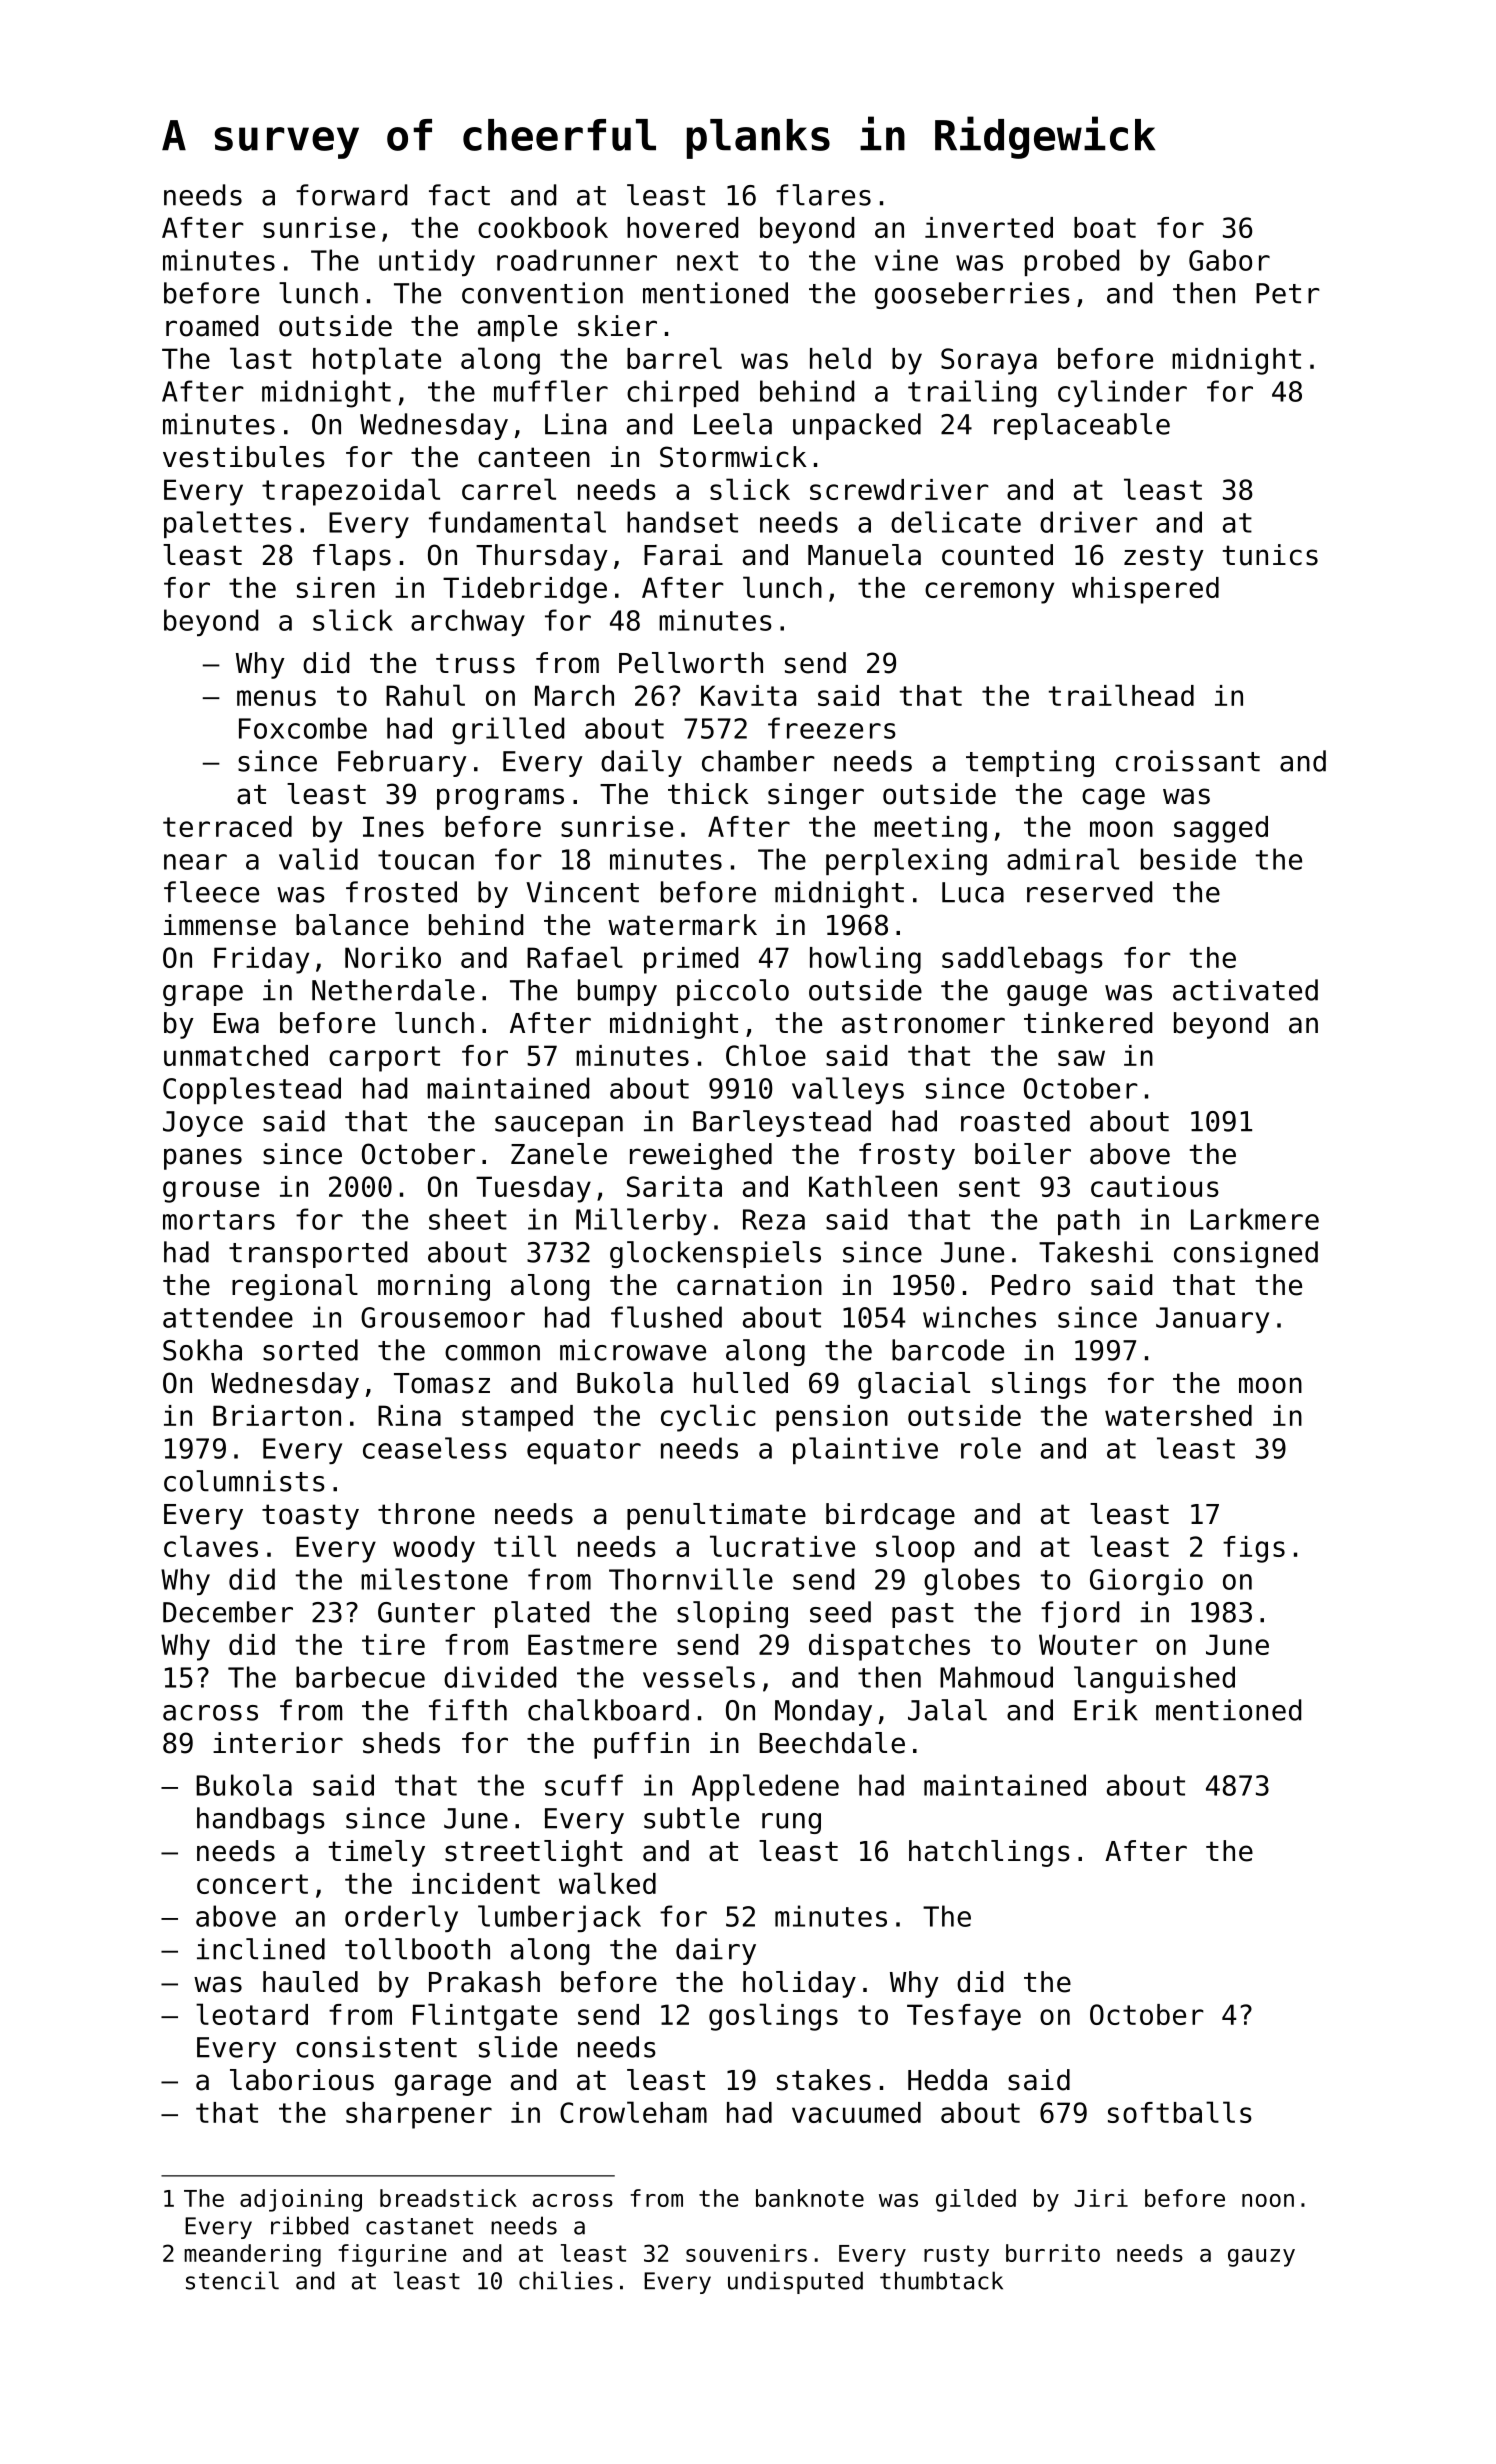  What do you see at coordinates (972, 394) in the screenshot?
I see `trailing` at bounding box center [972, 394].
